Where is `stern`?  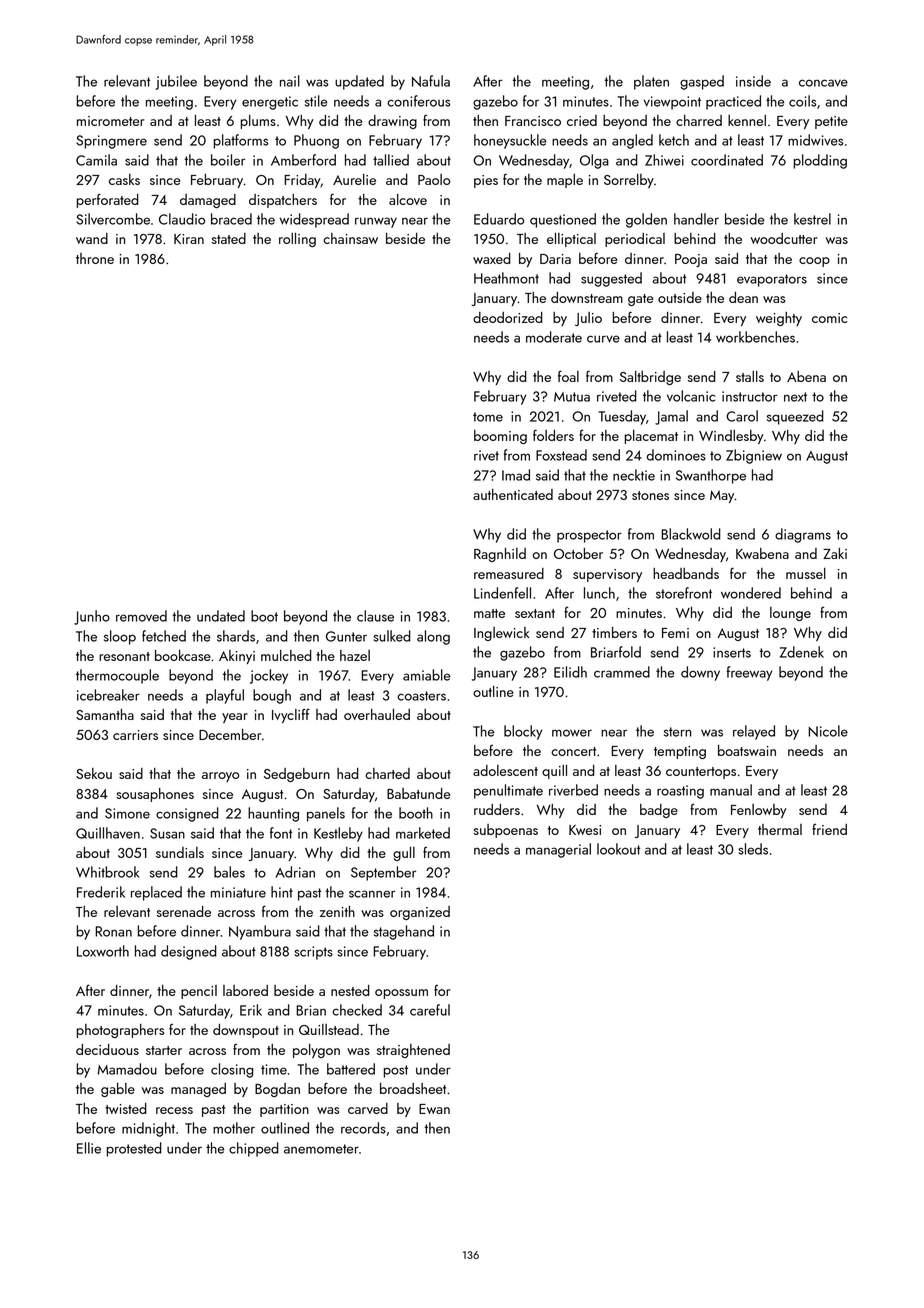
stern is located at coordinates (677, 732).
